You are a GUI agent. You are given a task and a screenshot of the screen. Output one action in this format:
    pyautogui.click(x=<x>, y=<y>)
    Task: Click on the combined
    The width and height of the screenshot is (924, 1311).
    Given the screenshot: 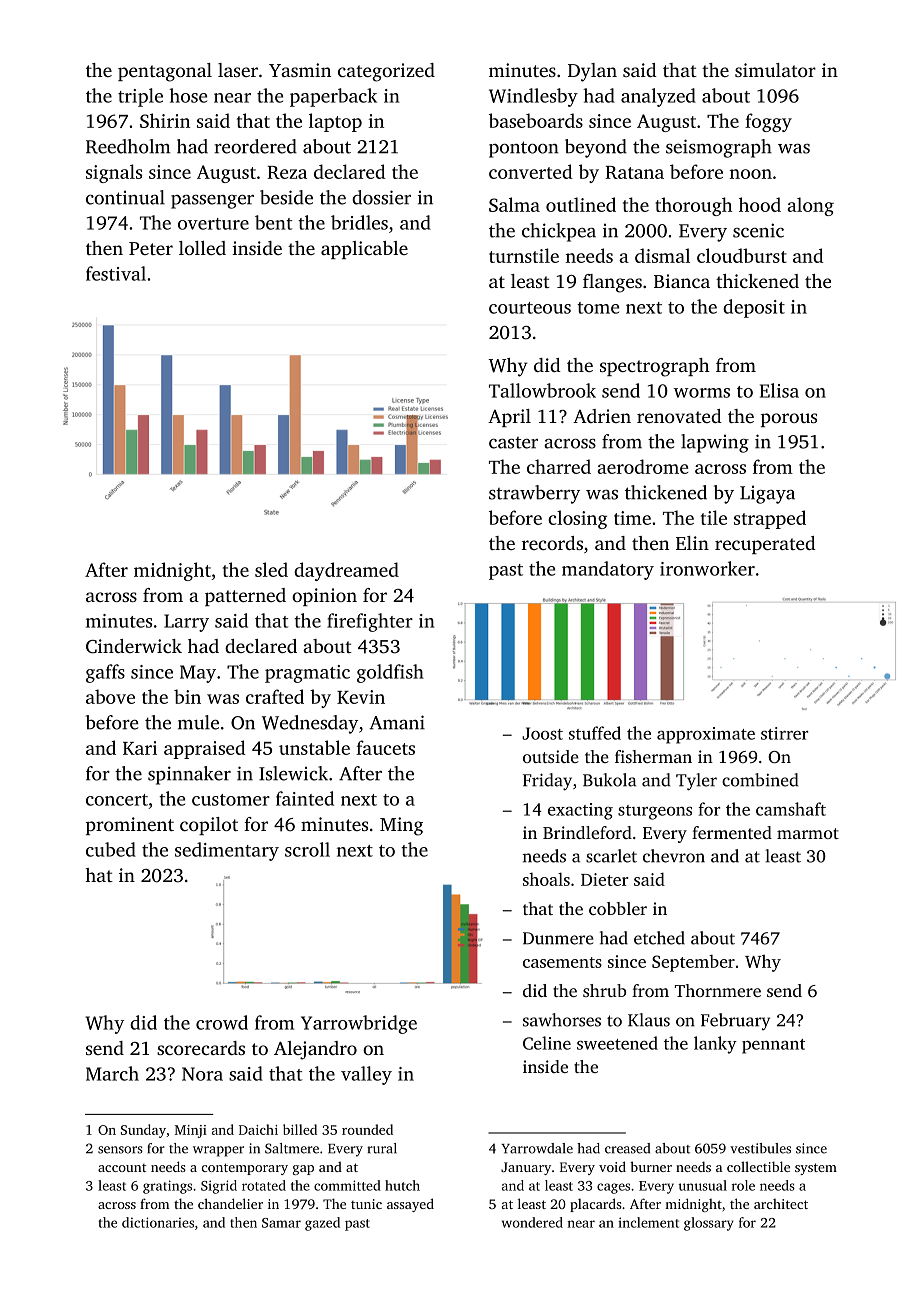 What is the action you would take?
    pyautogui.click(x=760, y=780)
